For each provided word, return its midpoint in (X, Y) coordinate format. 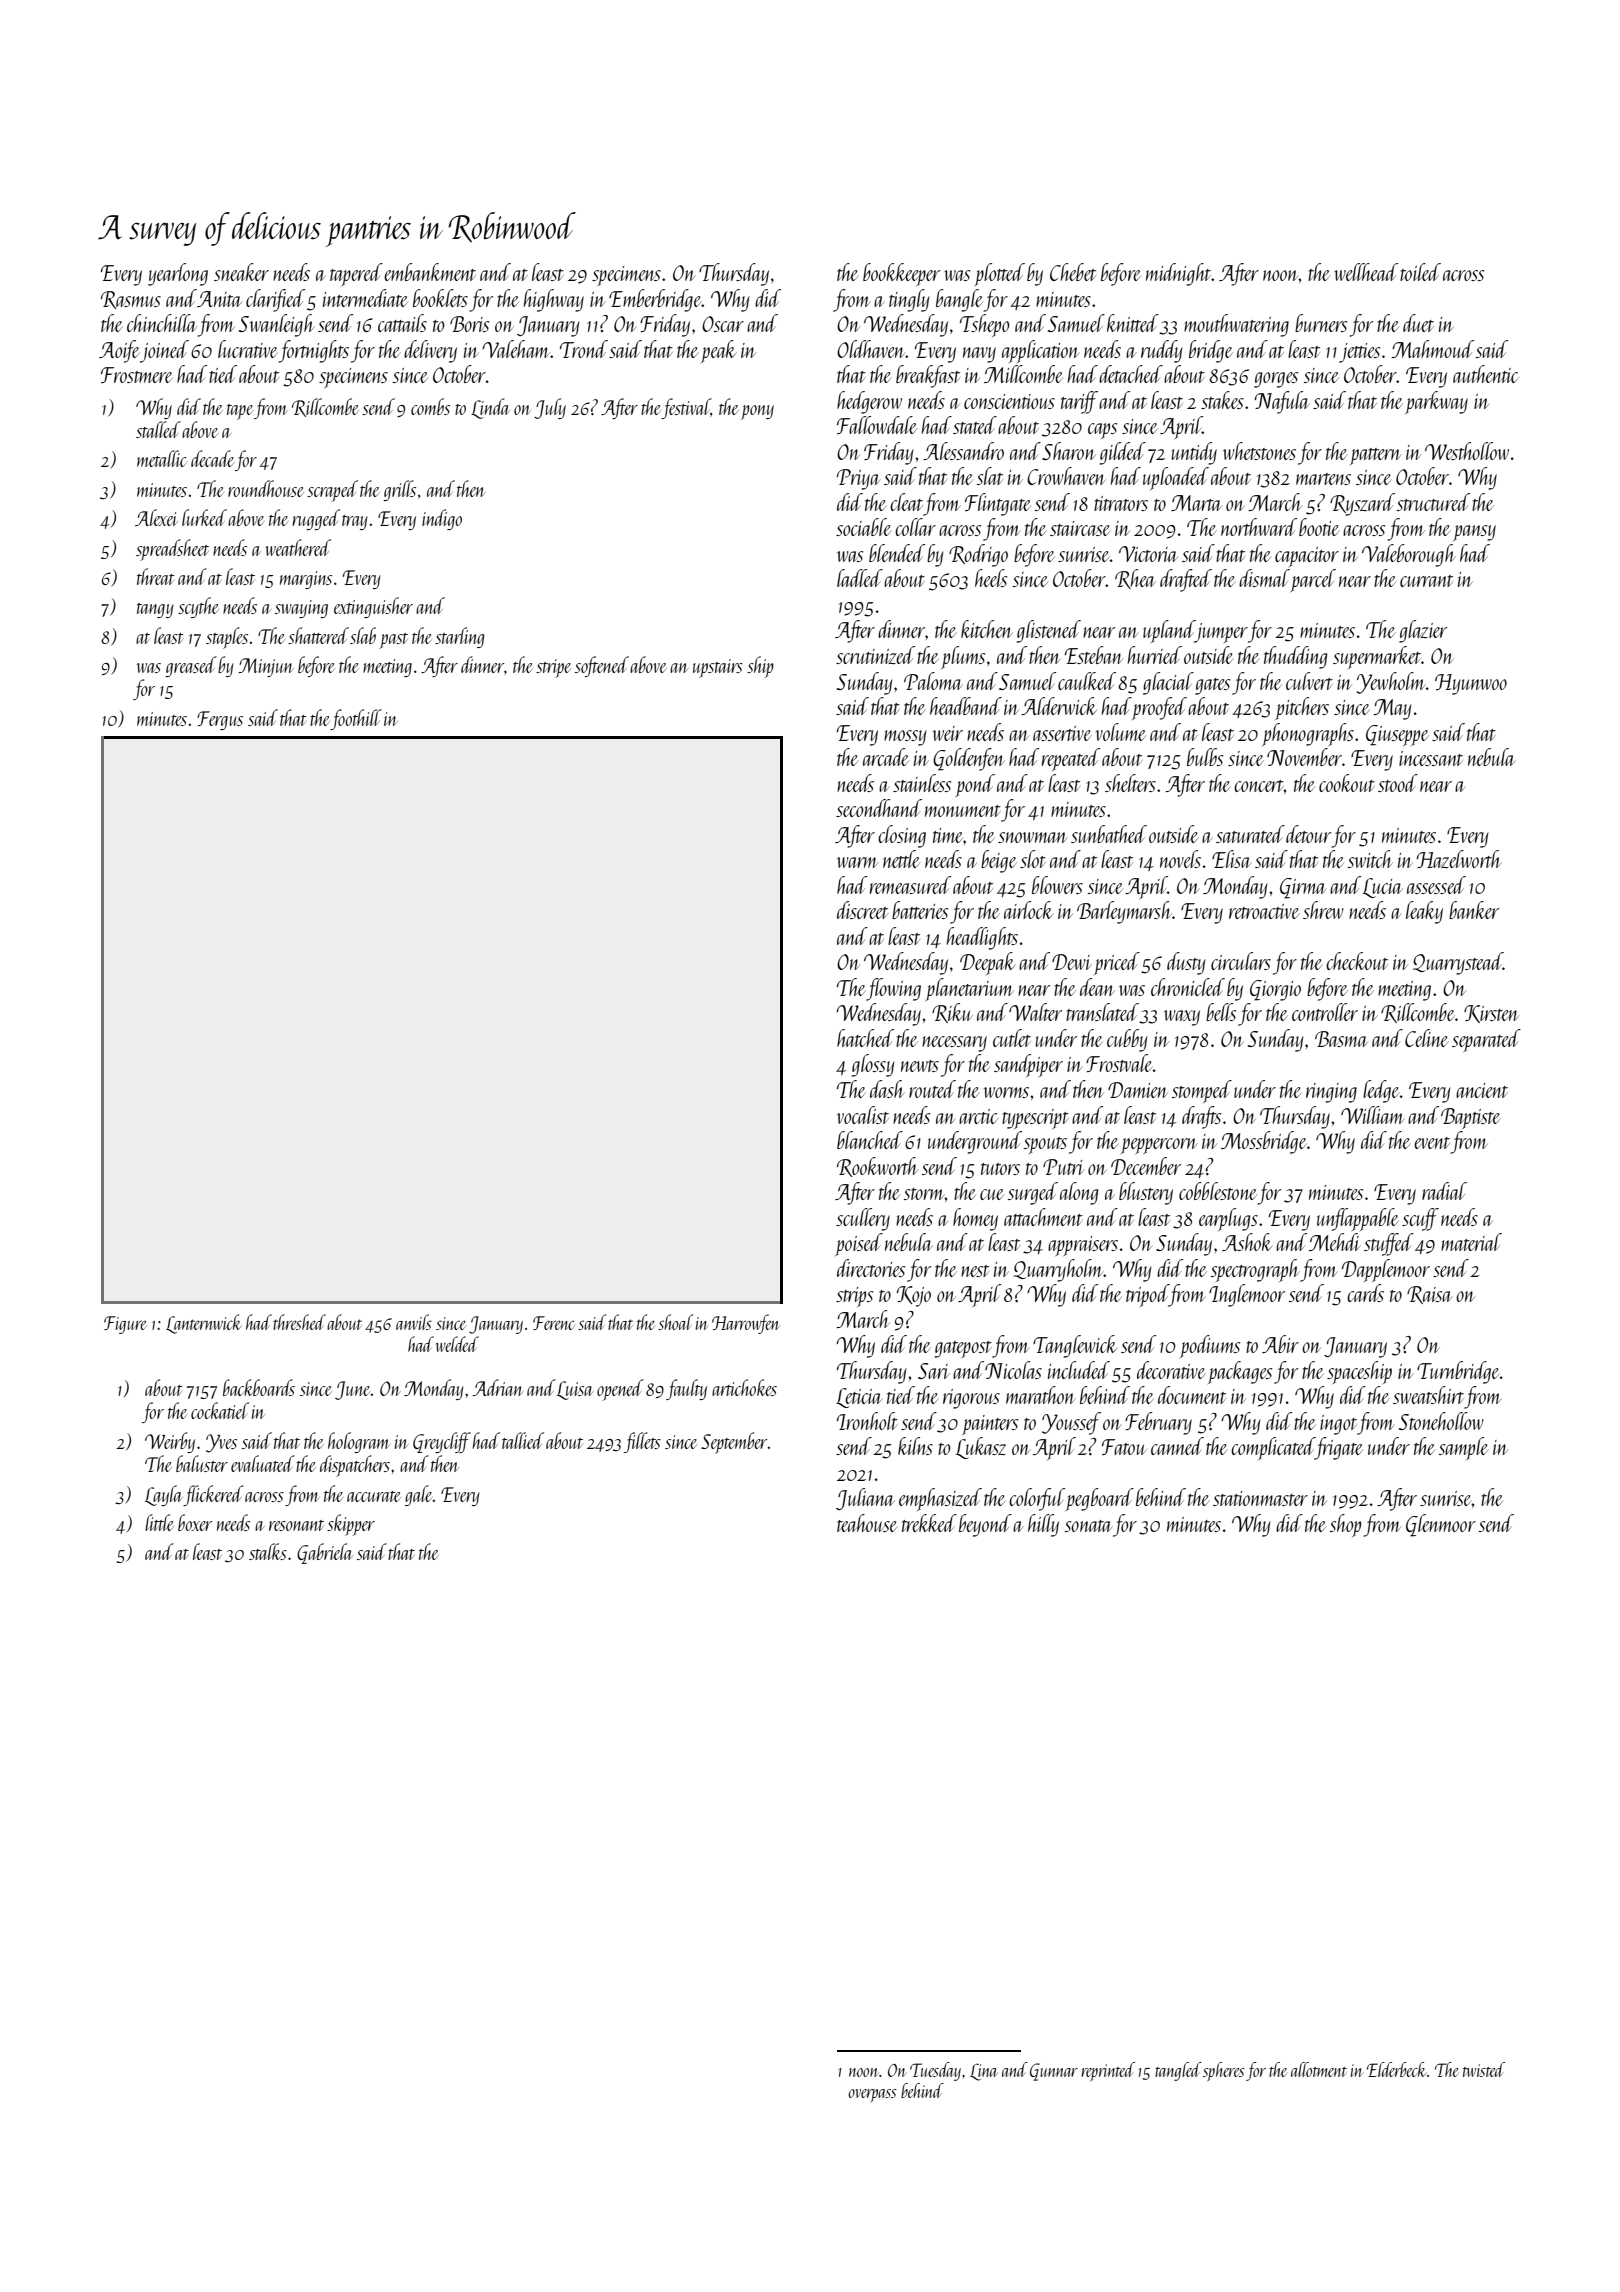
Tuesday (935, 2071)
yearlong (178, 274)
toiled (1420, 272)
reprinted (1108, 2071)
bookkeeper (901, 274)
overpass (872, 2095)
